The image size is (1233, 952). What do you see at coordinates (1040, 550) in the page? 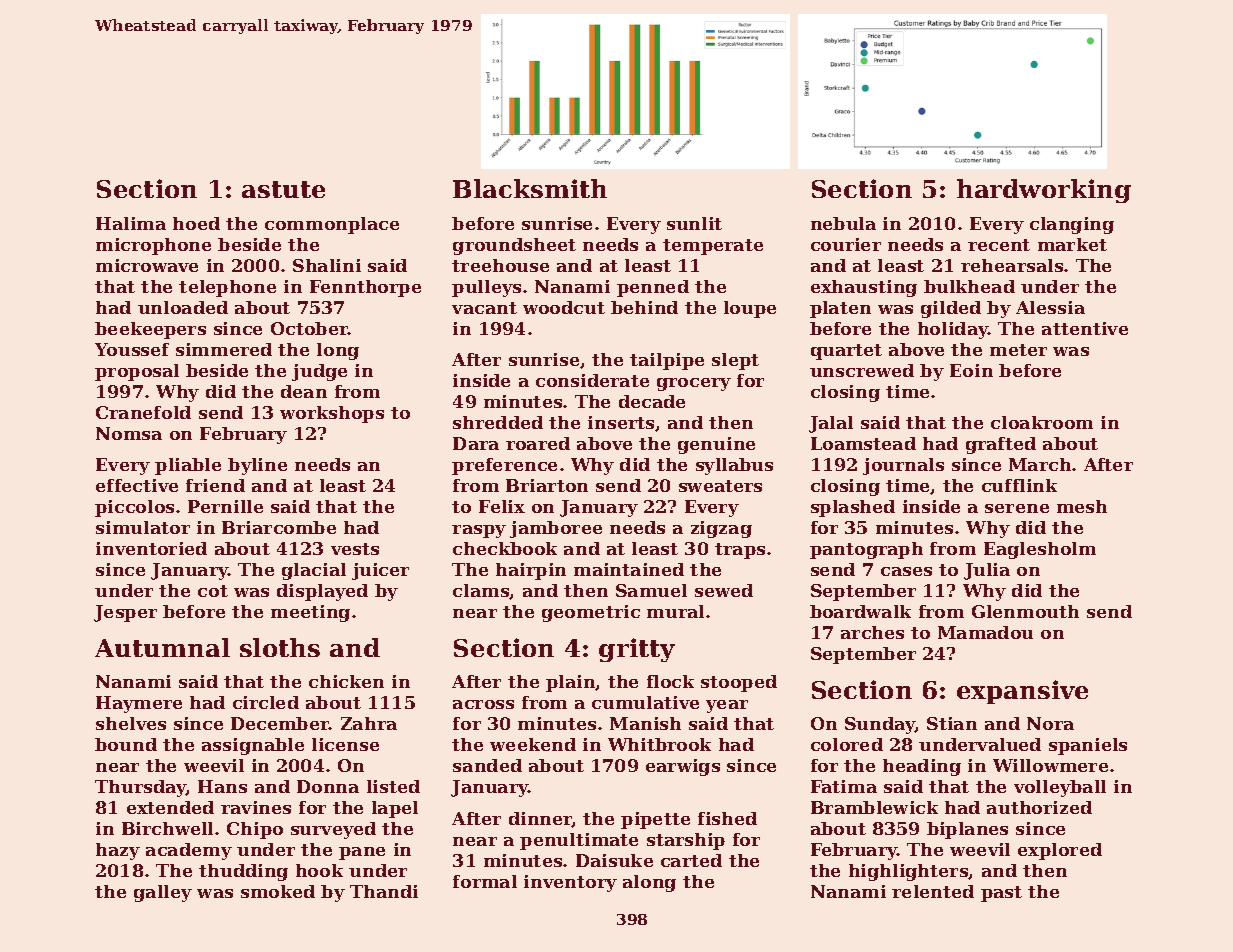
I see `Eaglesholm` at bounding box center [1040, 550].
